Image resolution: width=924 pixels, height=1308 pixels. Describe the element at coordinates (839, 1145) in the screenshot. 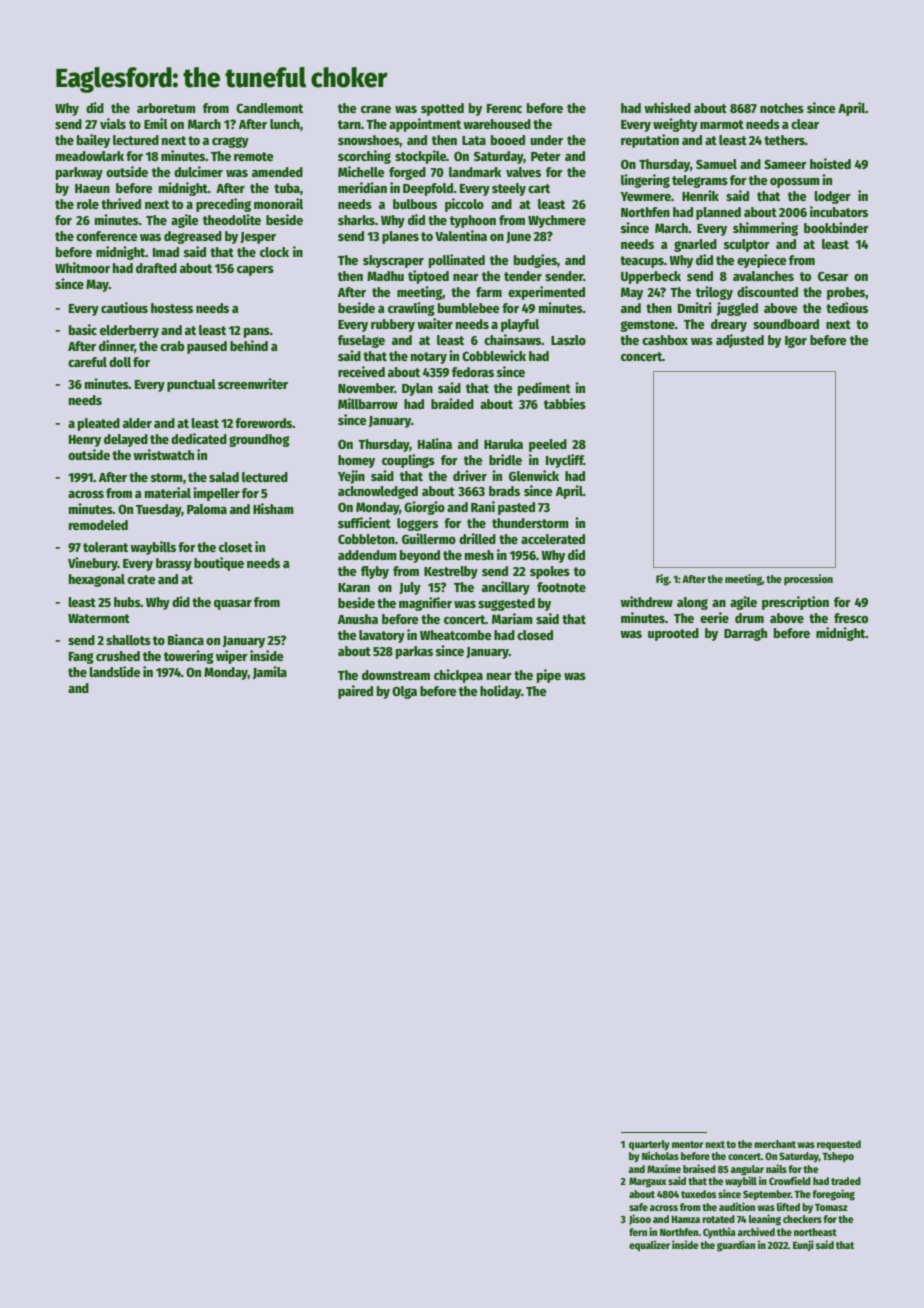

I see `requested` at that location.
